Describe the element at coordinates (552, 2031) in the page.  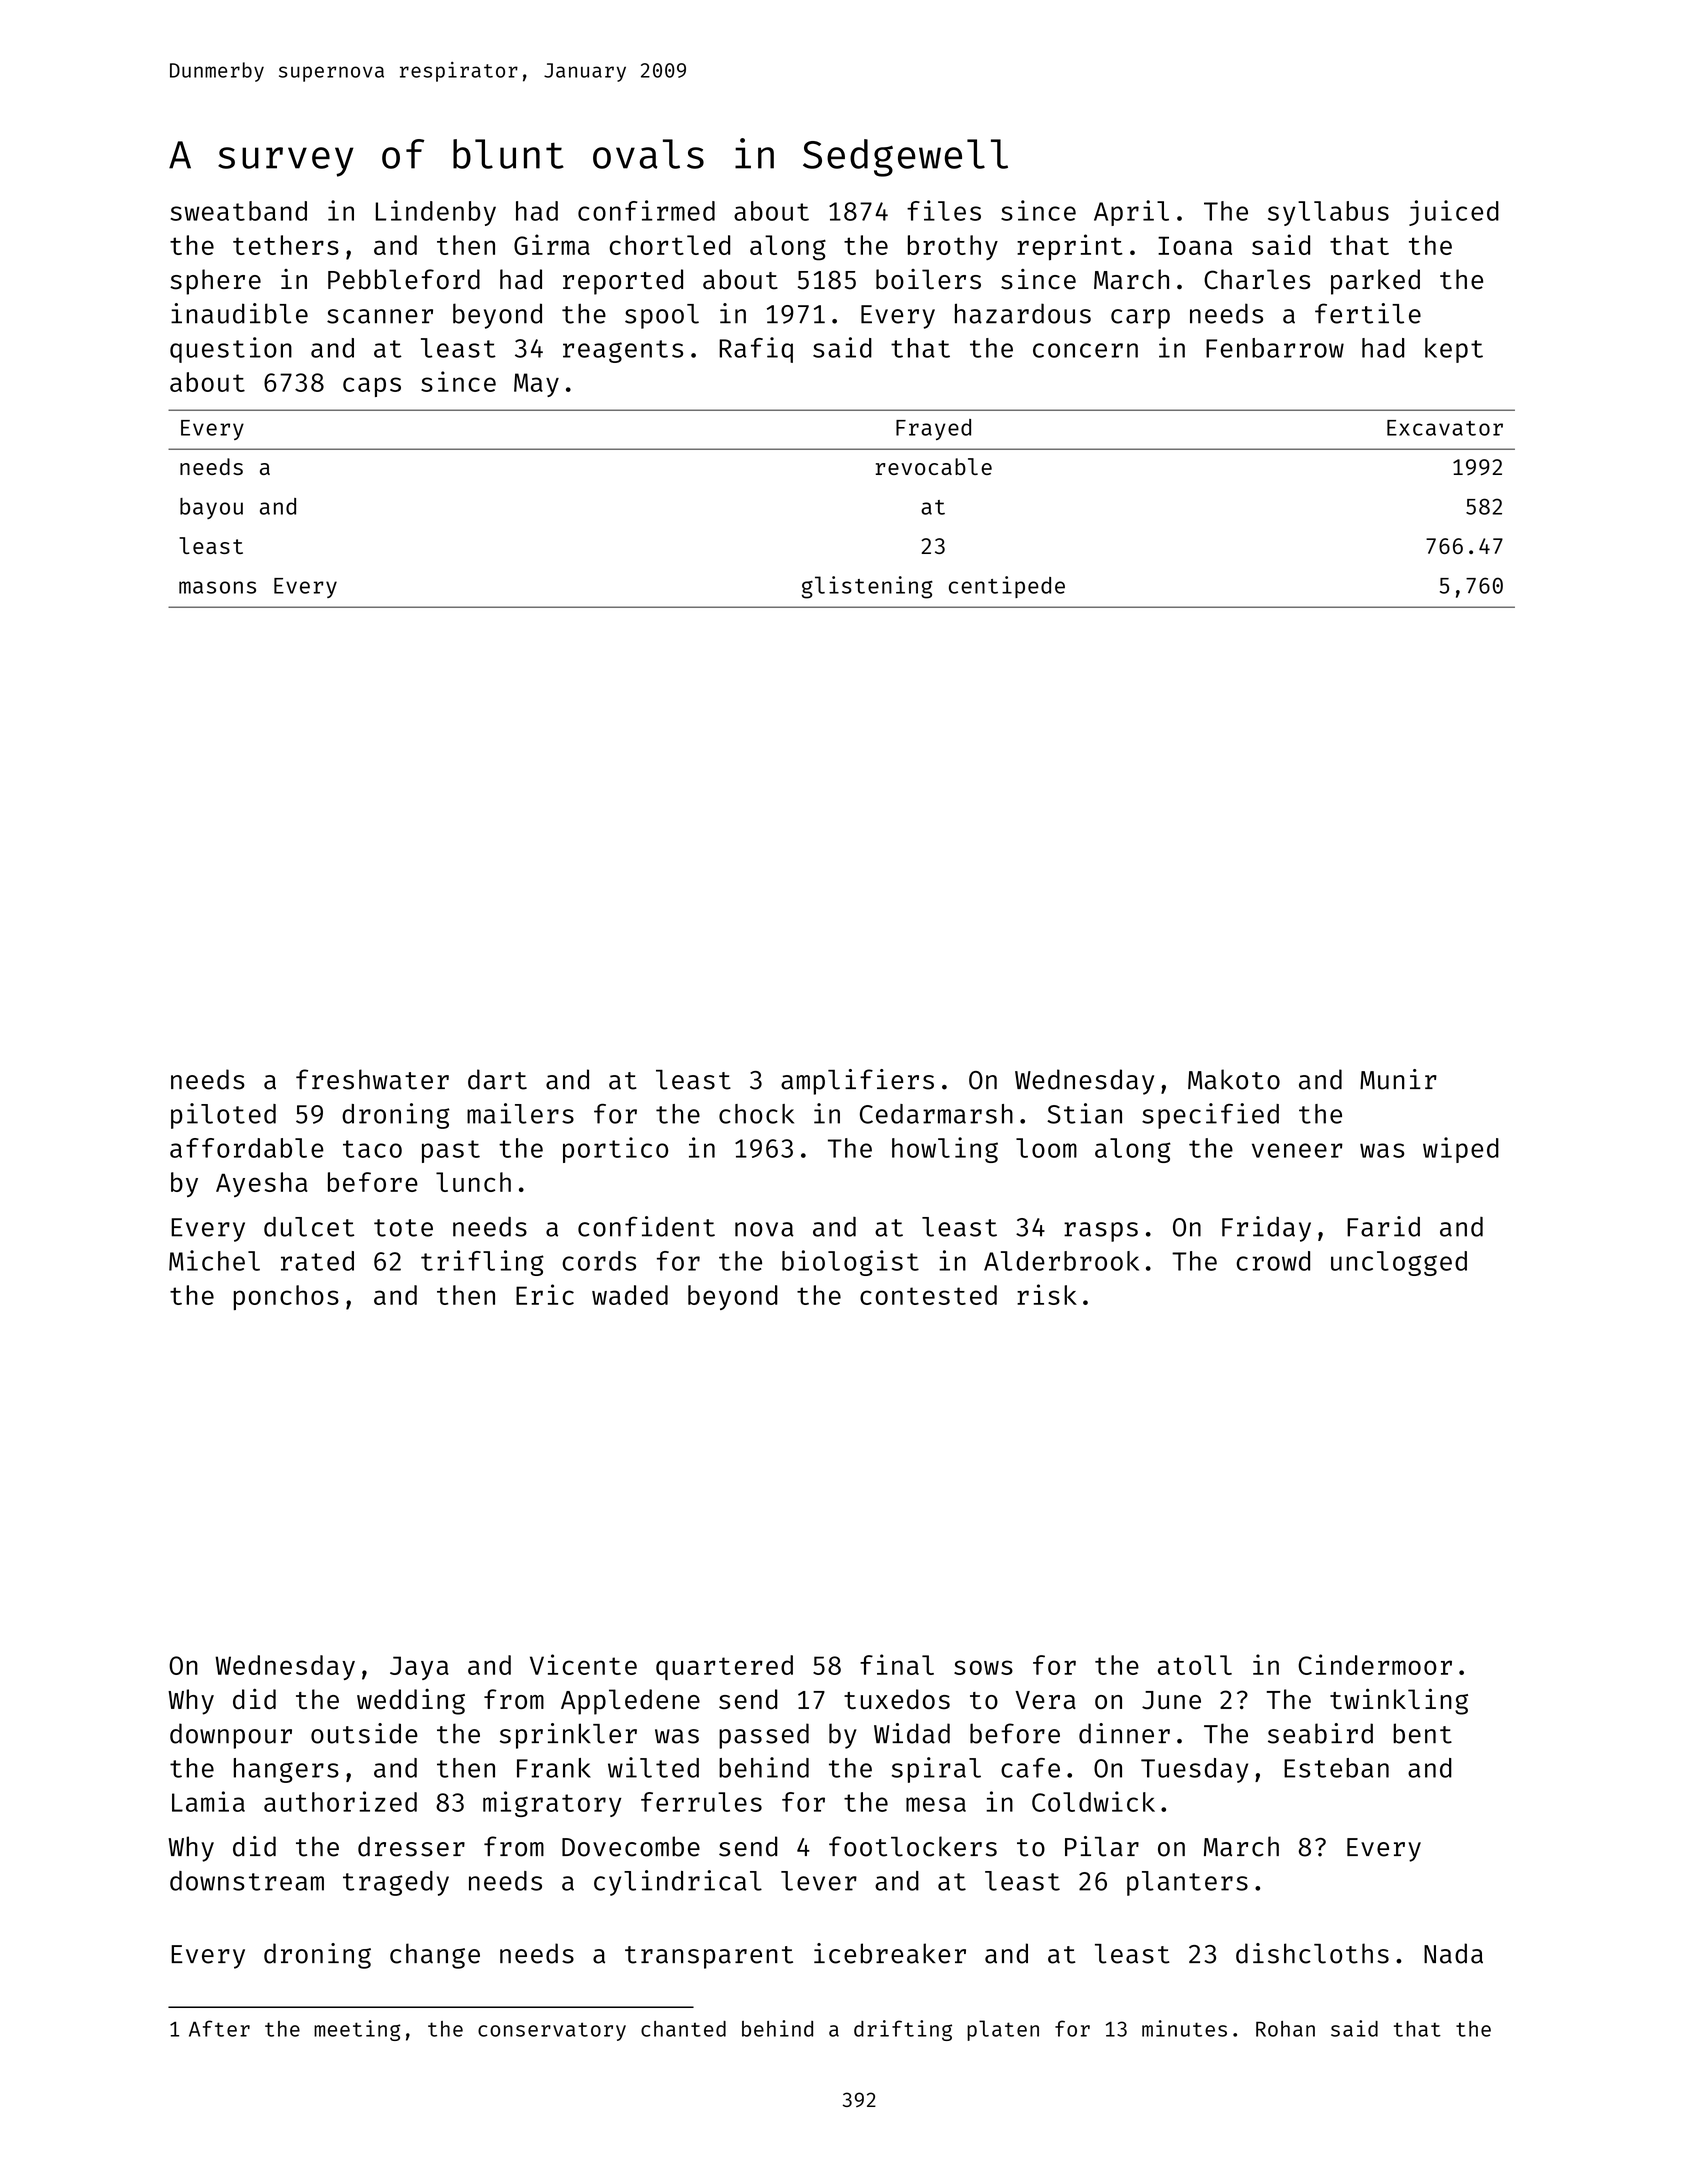
I see `conservatory` at that location.
